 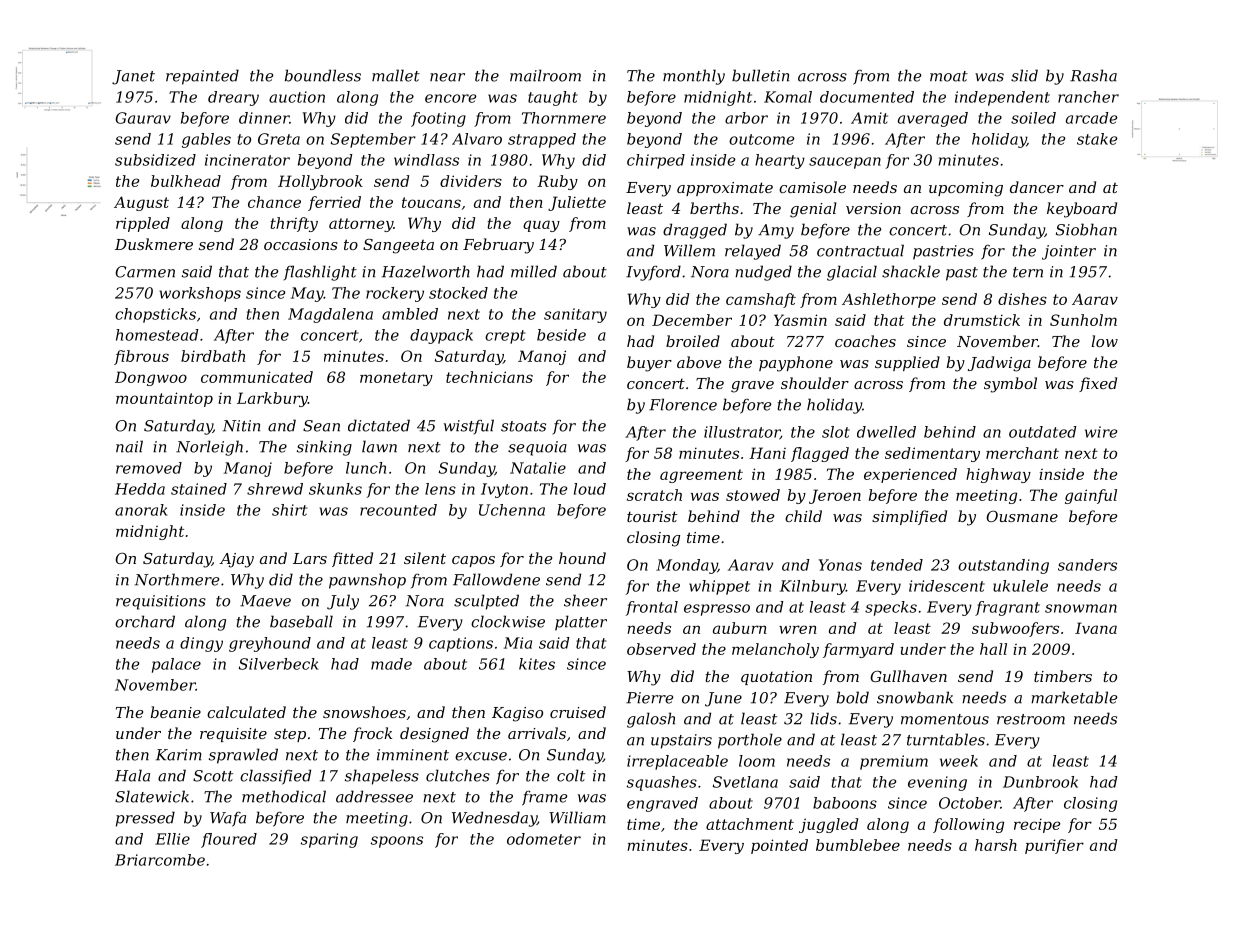 I want to click on specks, so click(x=891, y=608).
